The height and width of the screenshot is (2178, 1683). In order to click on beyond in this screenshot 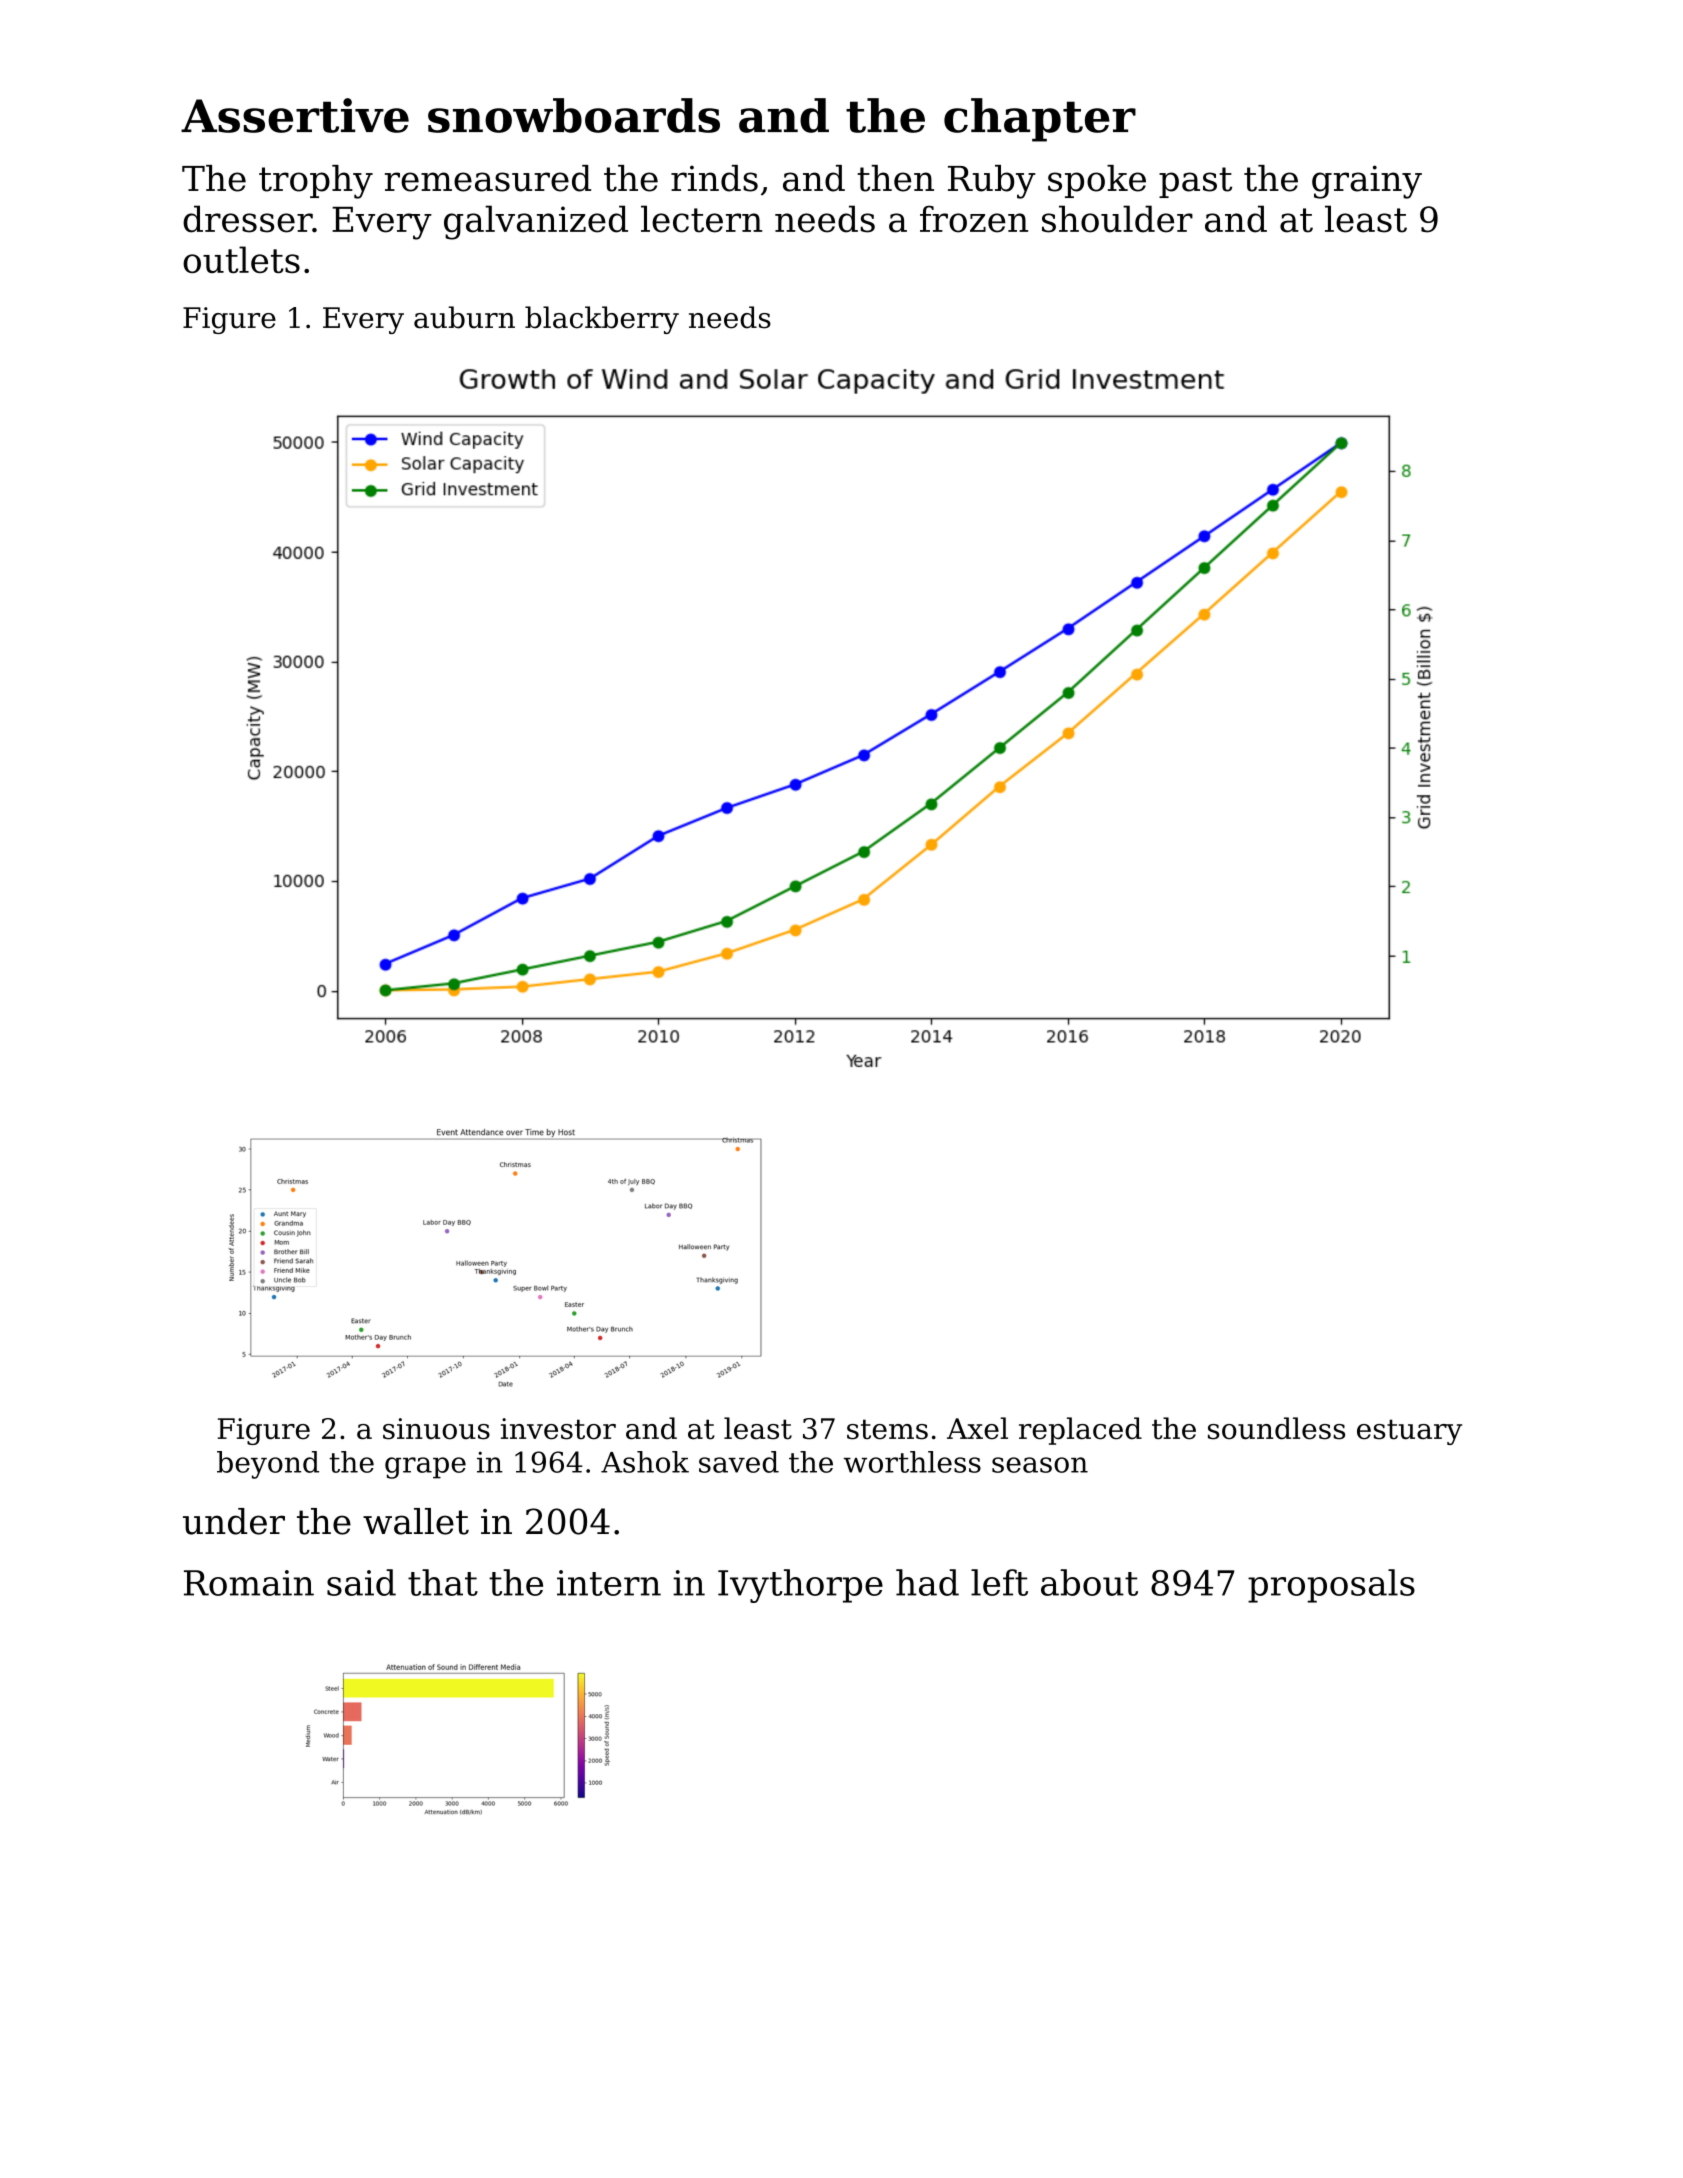, I will do `click(268, 1465)`.
